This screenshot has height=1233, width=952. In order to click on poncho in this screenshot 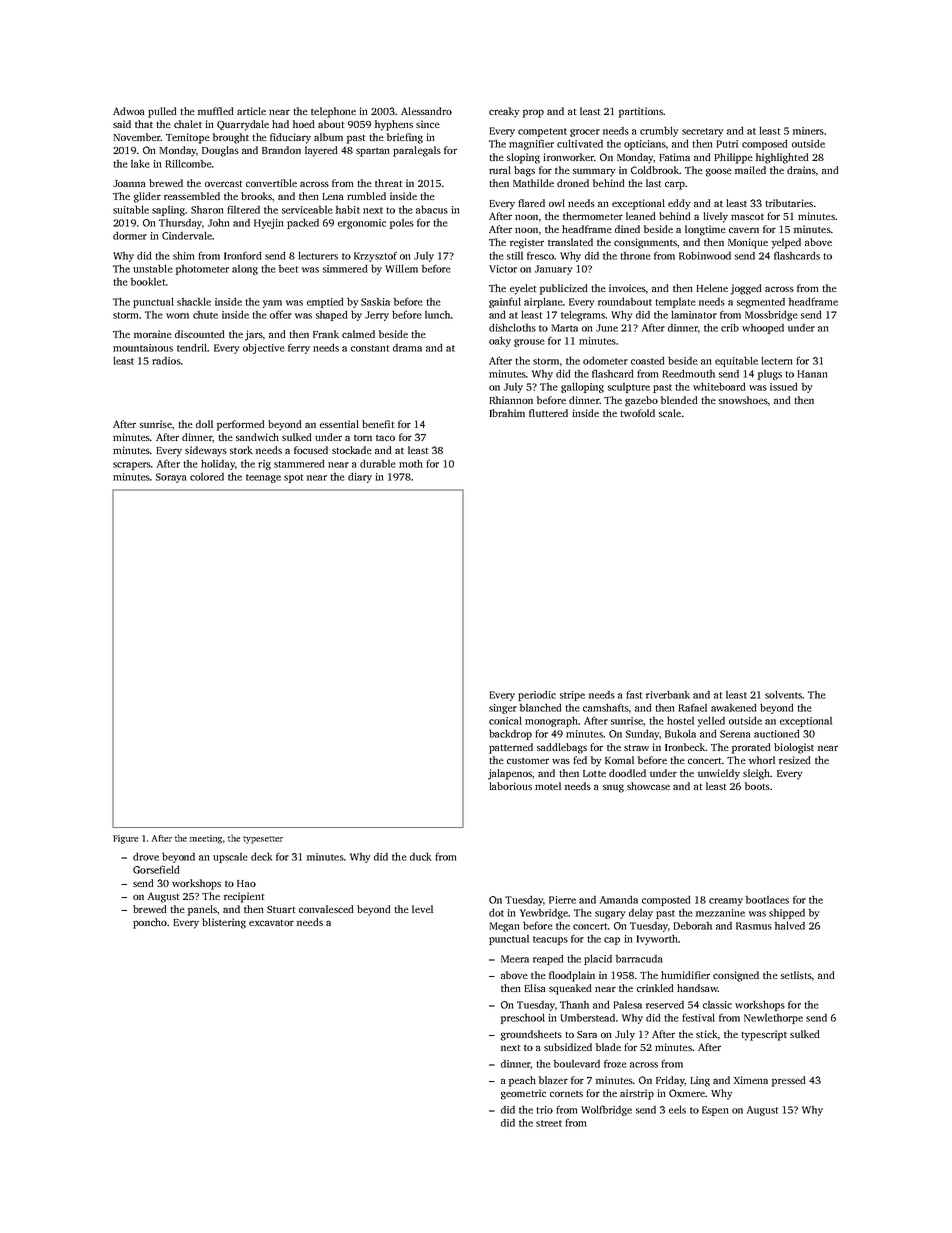, I will do `click(150, 923)`.
